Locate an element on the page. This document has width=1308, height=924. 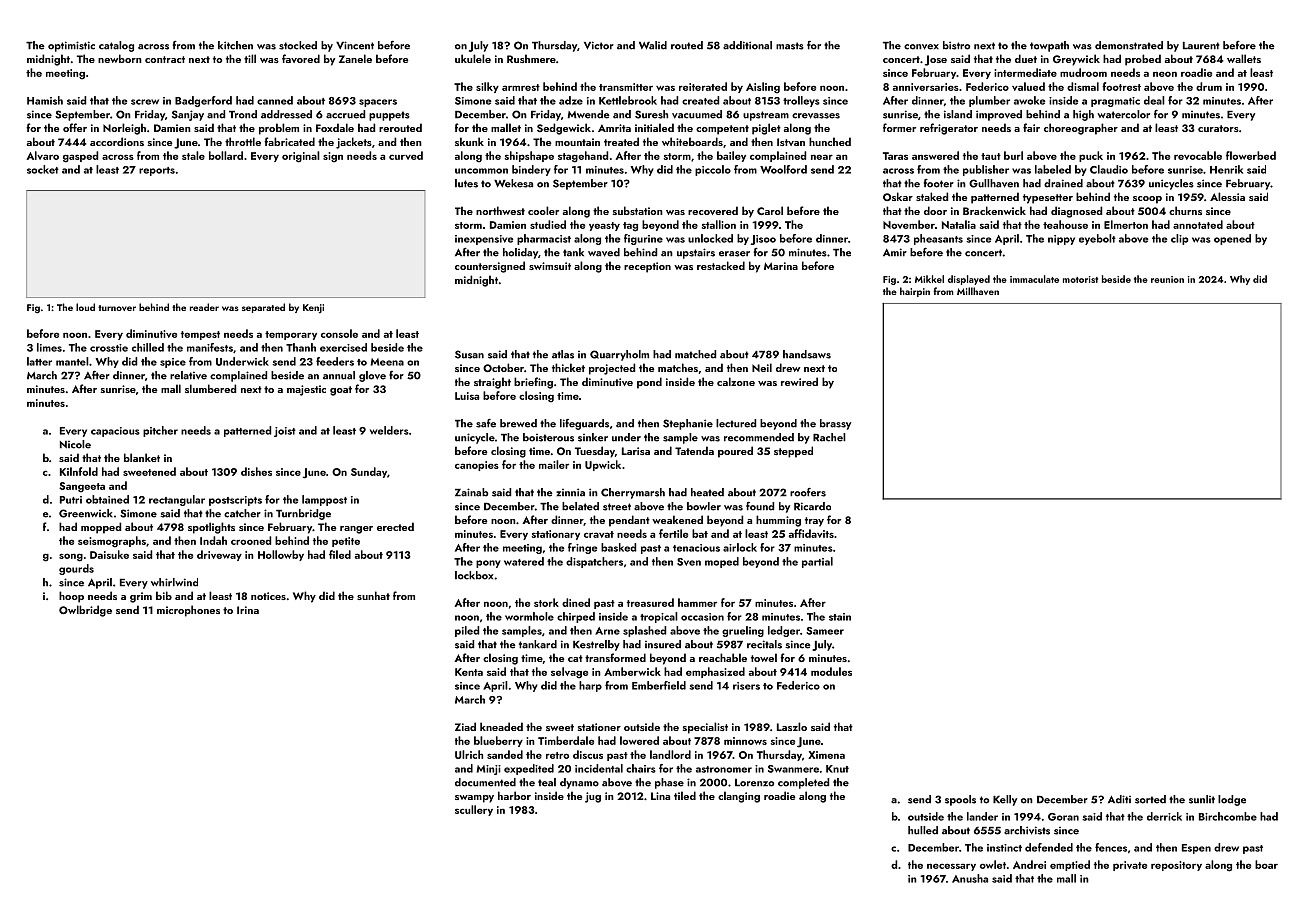
Sanjay is located at coordinates (188, 115).
